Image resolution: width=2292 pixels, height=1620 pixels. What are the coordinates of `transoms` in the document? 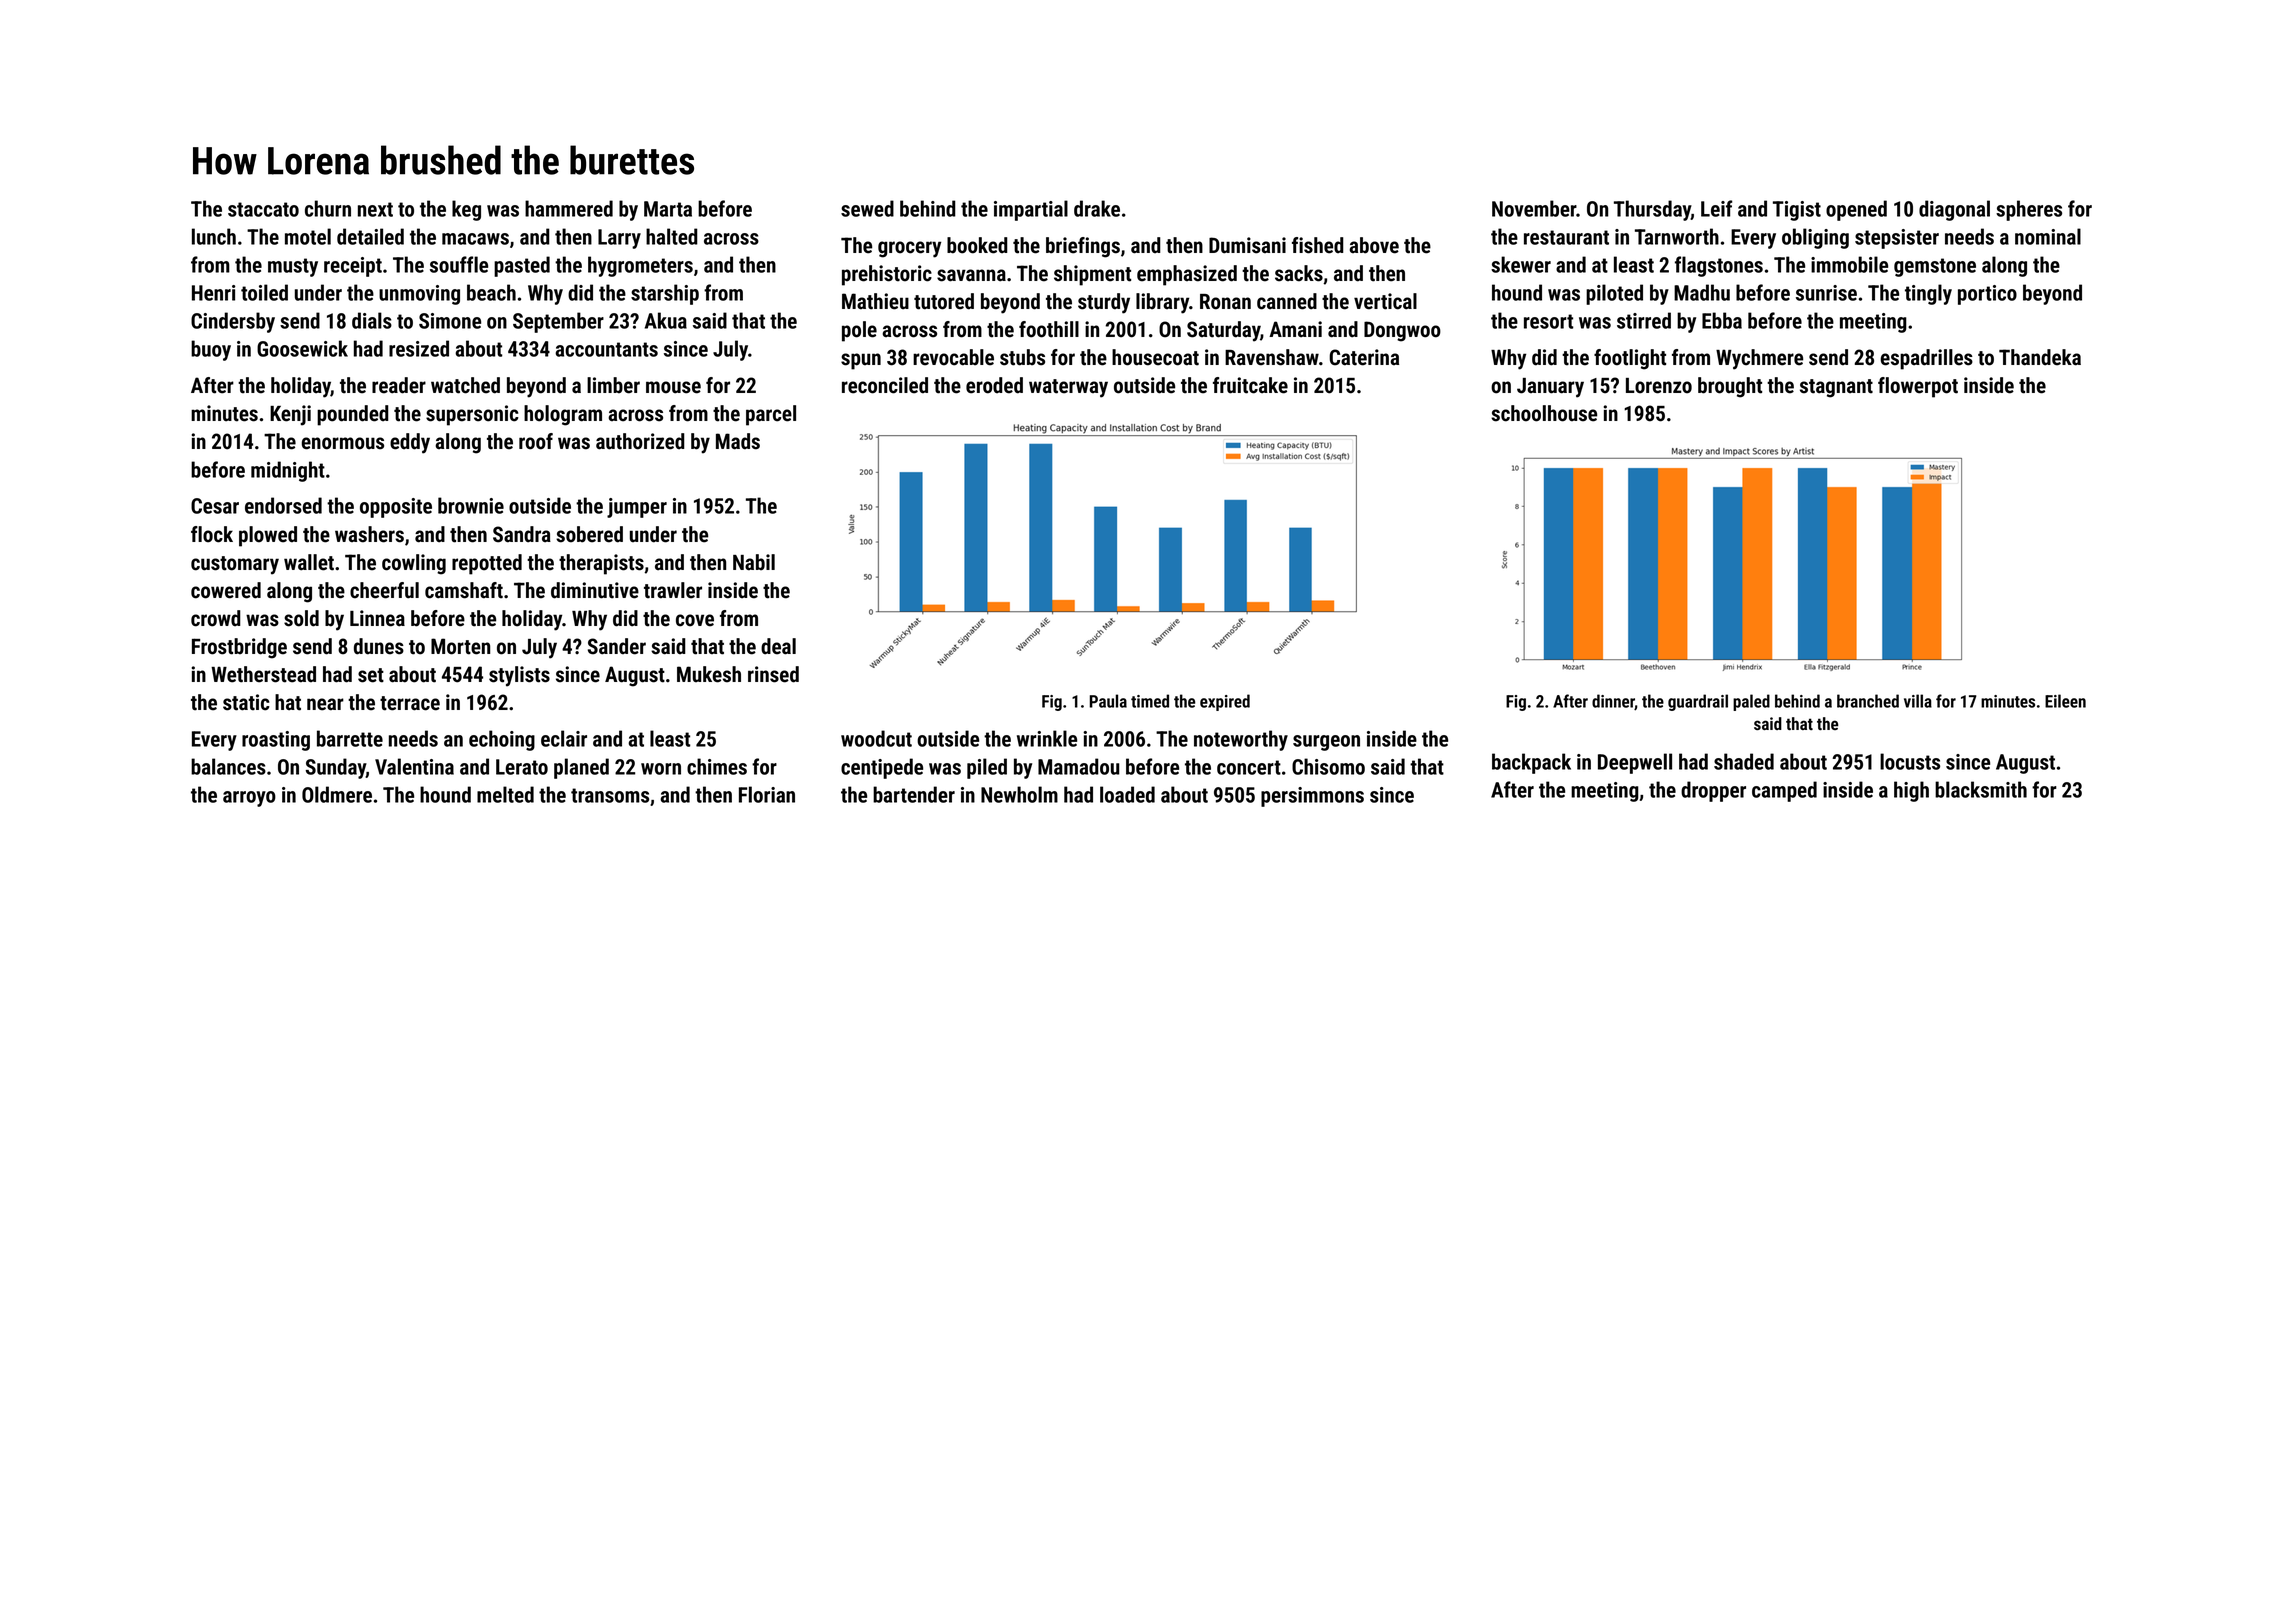 It's located at (610, 795).
